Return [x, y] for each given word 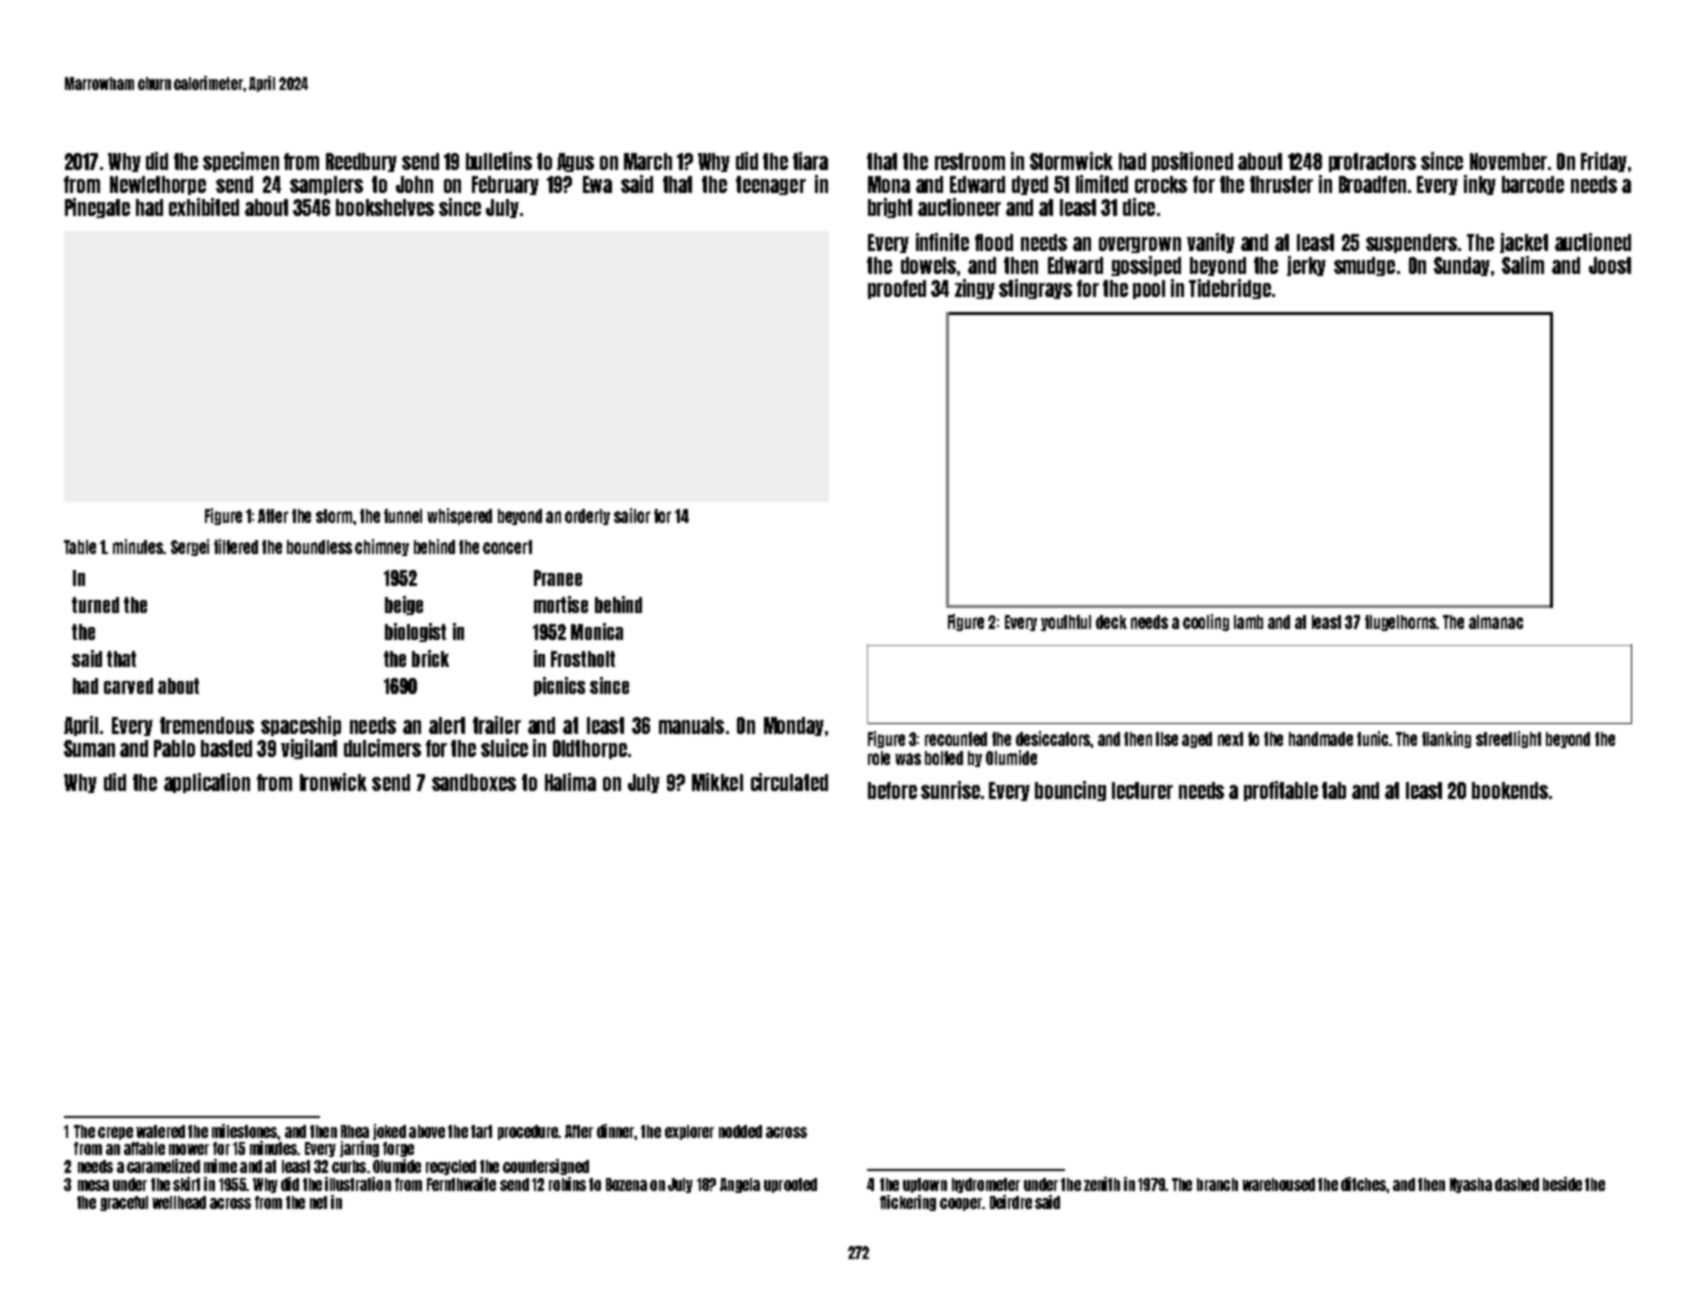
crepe [115, 1133]
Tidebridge [1230, 289]
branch [1217, 1184]
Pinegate [97, 208]
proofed [897, 289]
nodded [740, 1131]
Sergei [190, 547]
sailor [632, 515]
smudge [1364, 266]
